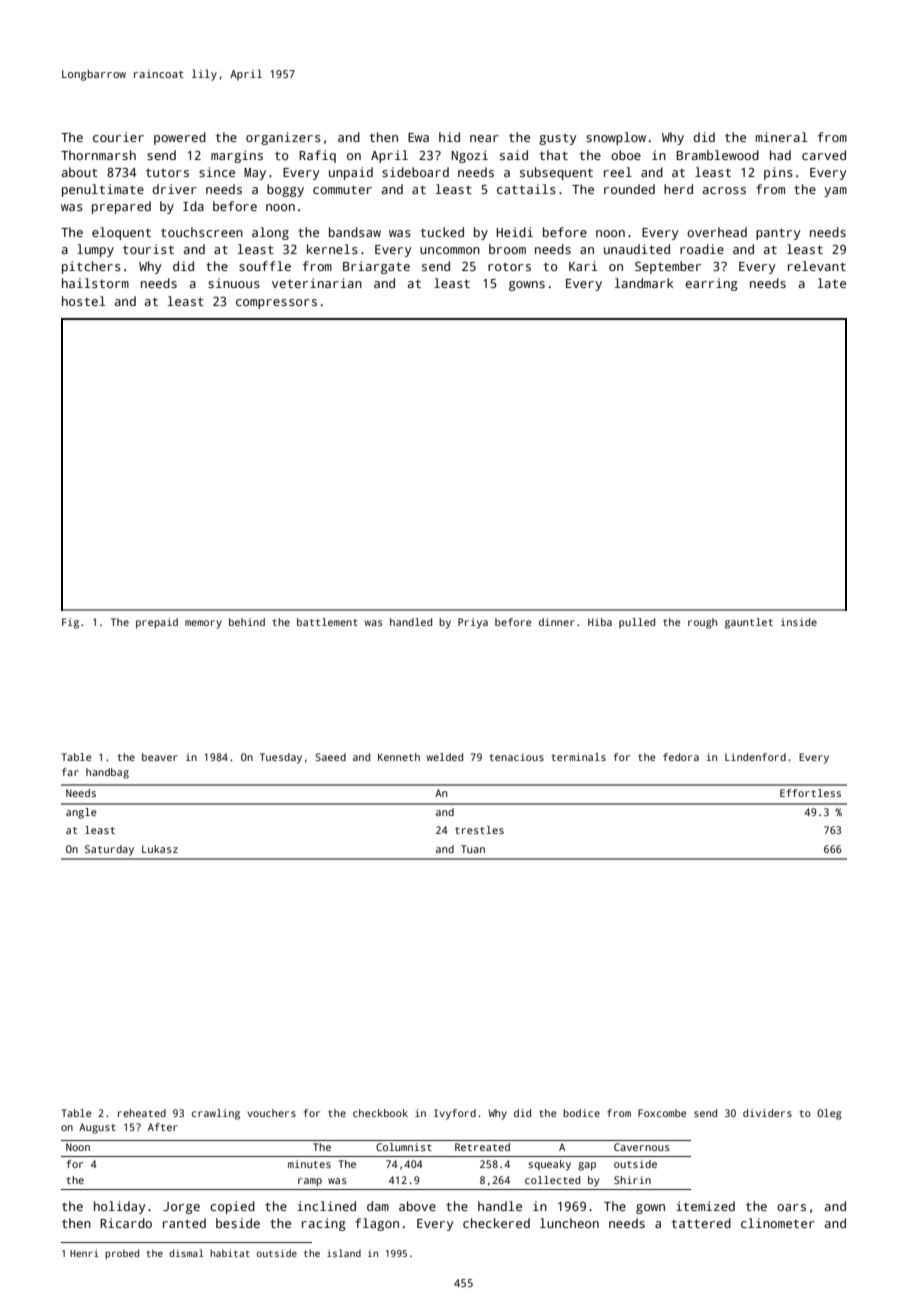  What do you see at coordinates (83, 301) in the document?
I see `hostel` at bounding box center [83, 301].
